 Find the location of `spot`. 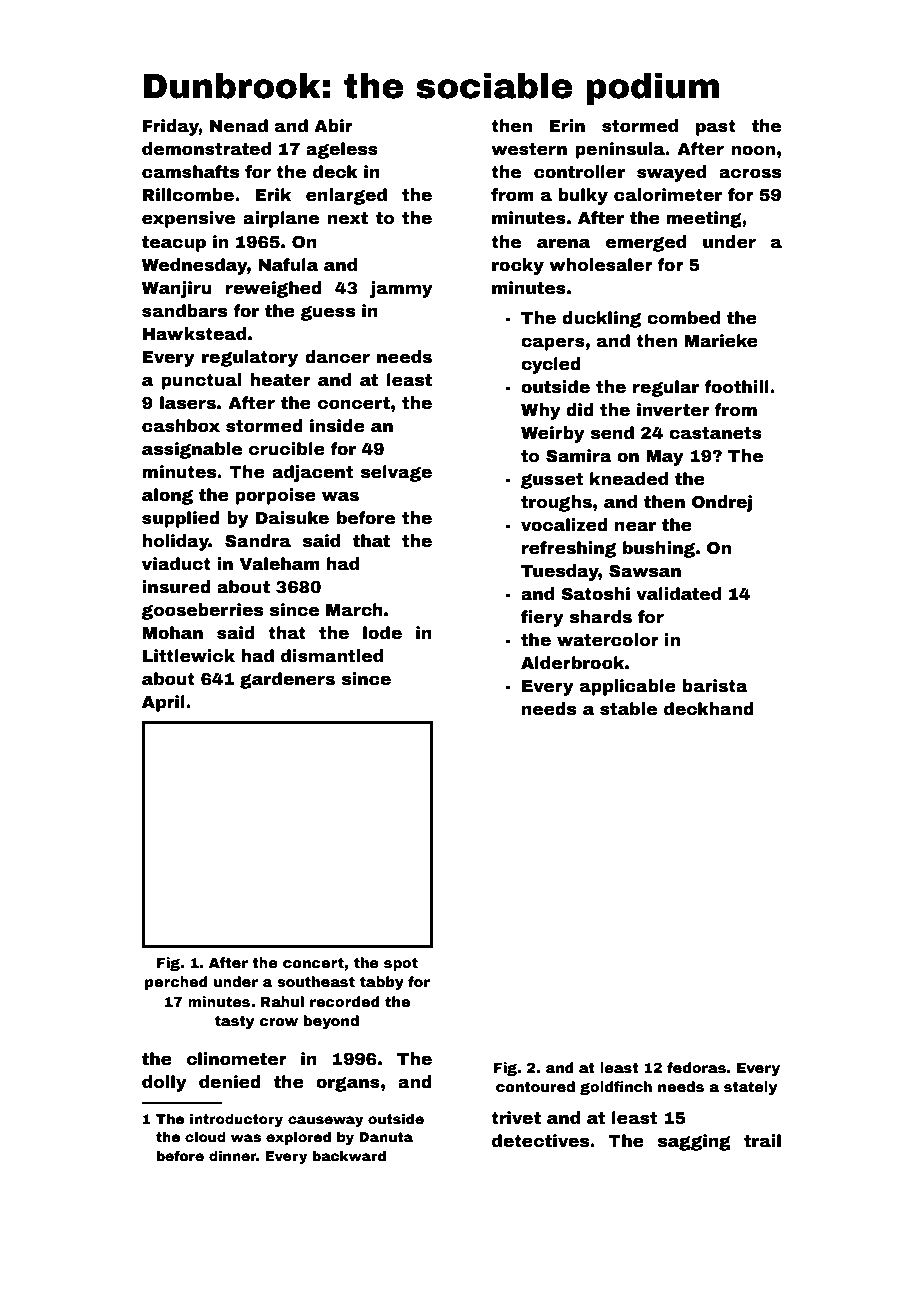

spot is located at coordinates (401, 964).
